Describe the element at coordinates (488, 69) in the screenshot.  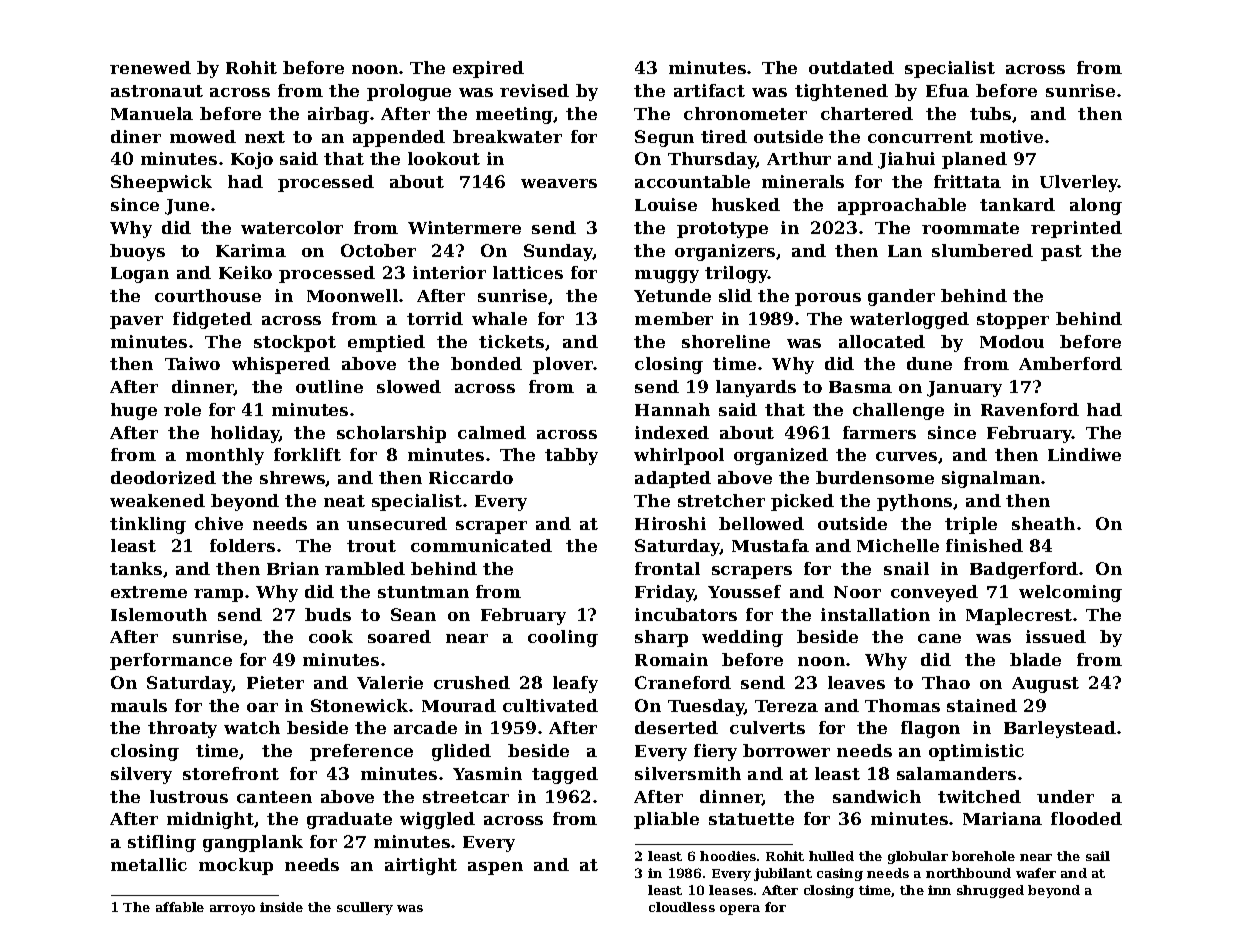
I see `expired` at that location.
